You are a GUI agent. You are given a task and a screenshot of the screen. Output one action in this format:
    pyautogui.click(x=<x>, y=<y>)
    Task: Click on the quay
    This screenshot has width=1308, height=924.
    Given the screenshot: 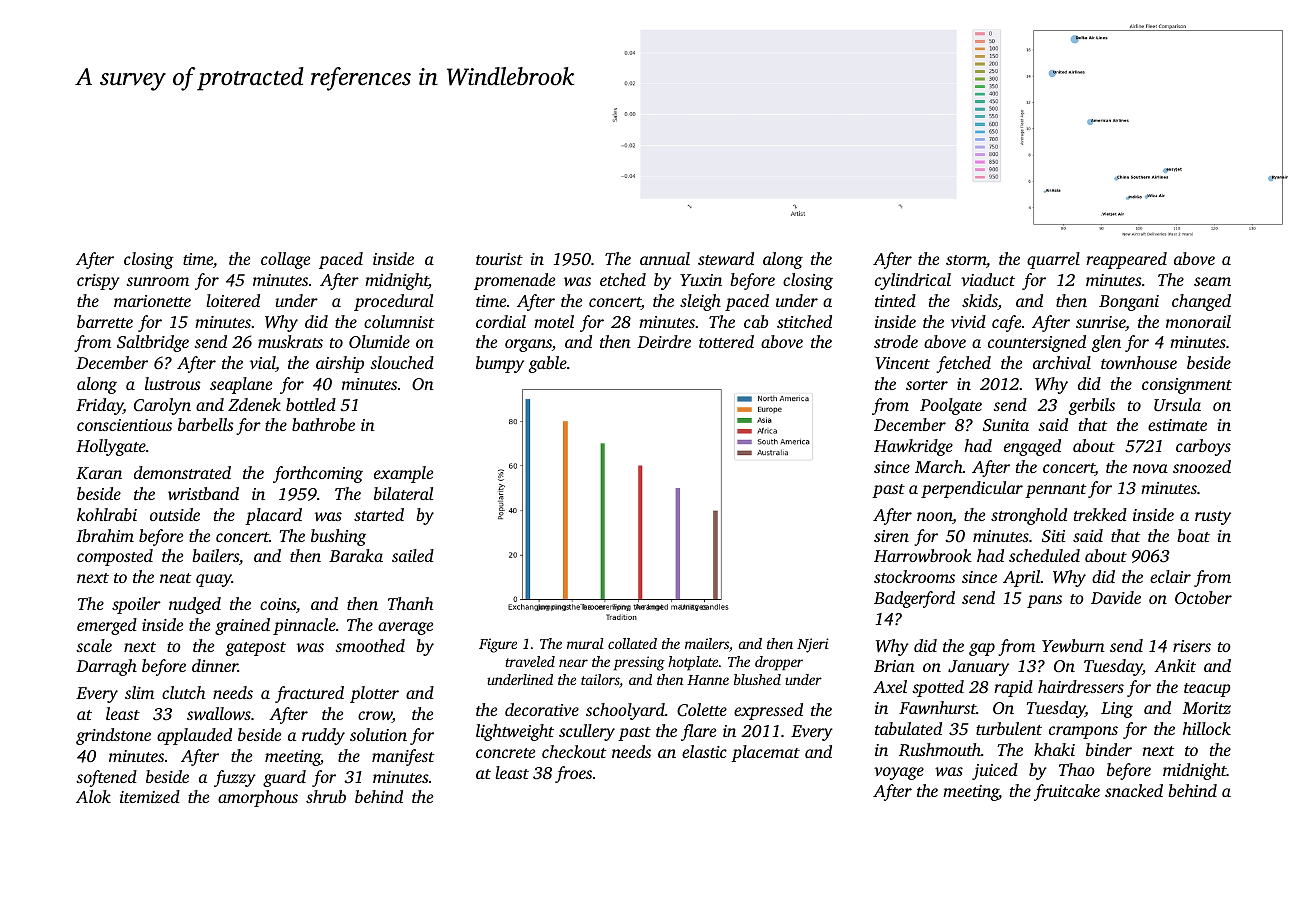 What is the action you would take?
    pyautogui.click(x=214, y=580)
